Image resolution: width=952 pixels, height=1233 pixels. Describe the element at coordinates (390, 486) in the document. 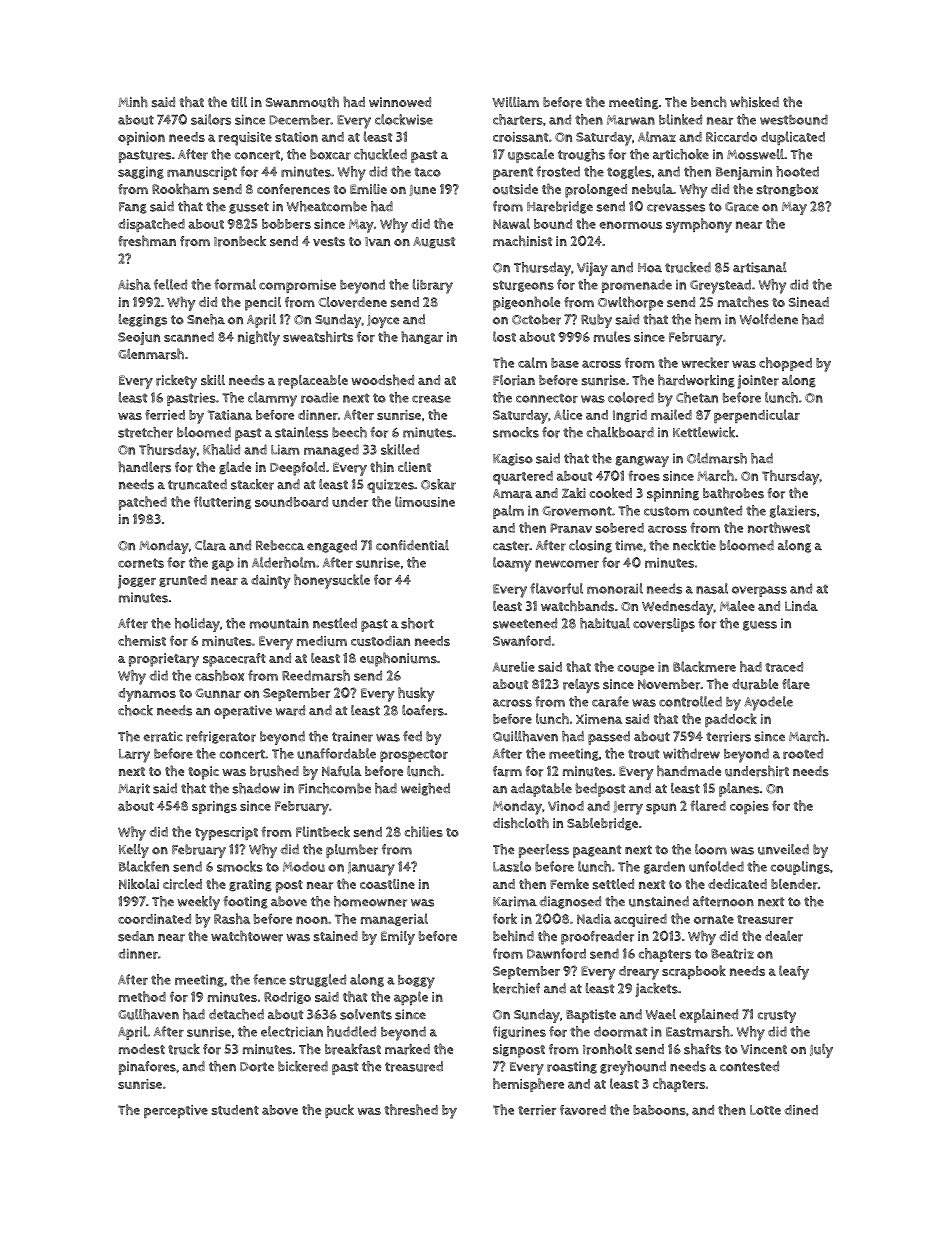

I see `quizzes` at that location.
